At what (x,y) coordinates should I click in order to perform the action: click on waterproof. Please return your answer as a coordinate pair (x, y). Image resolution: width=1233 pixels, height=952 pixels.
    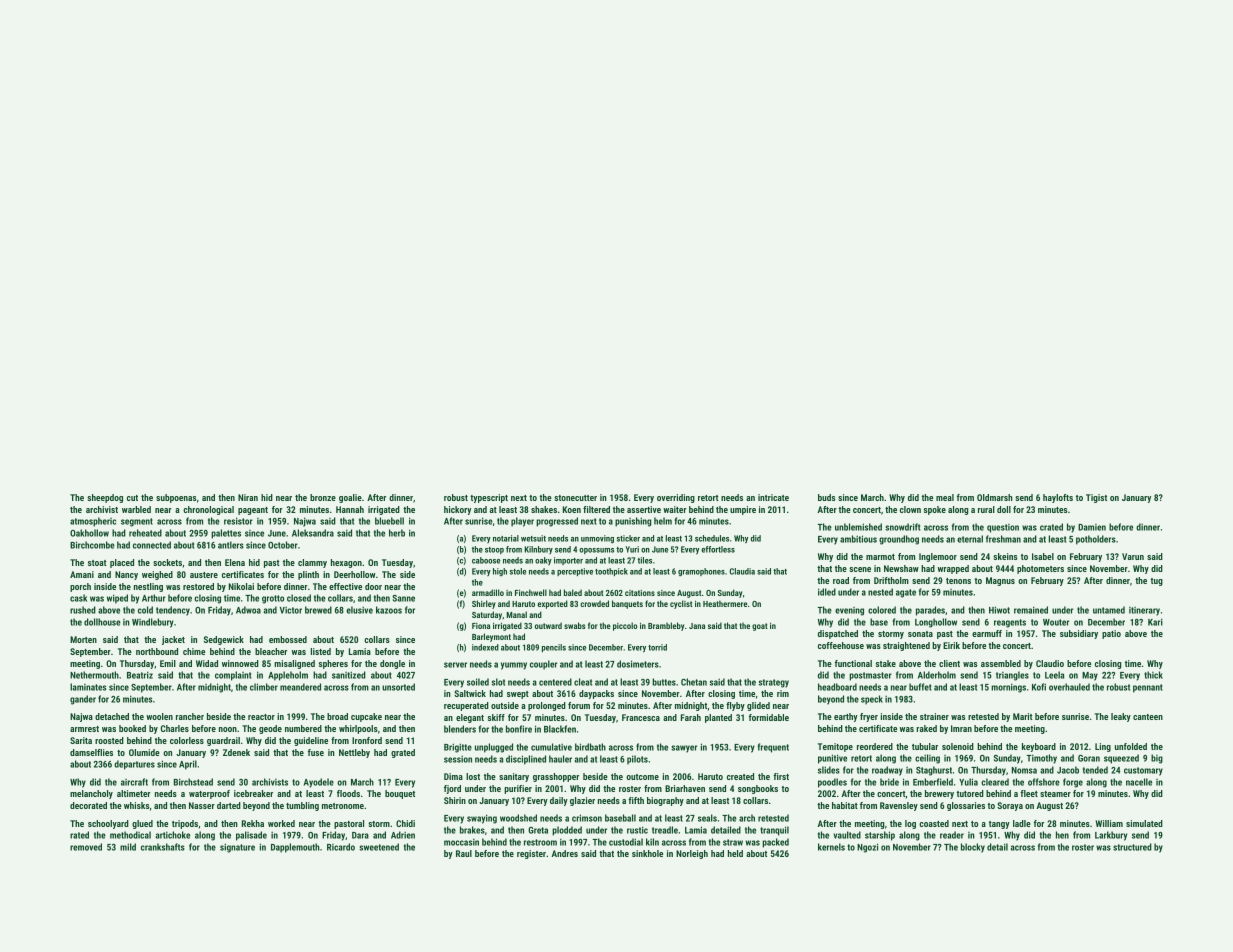
    Looking at the image, I should click on (209, 794).
